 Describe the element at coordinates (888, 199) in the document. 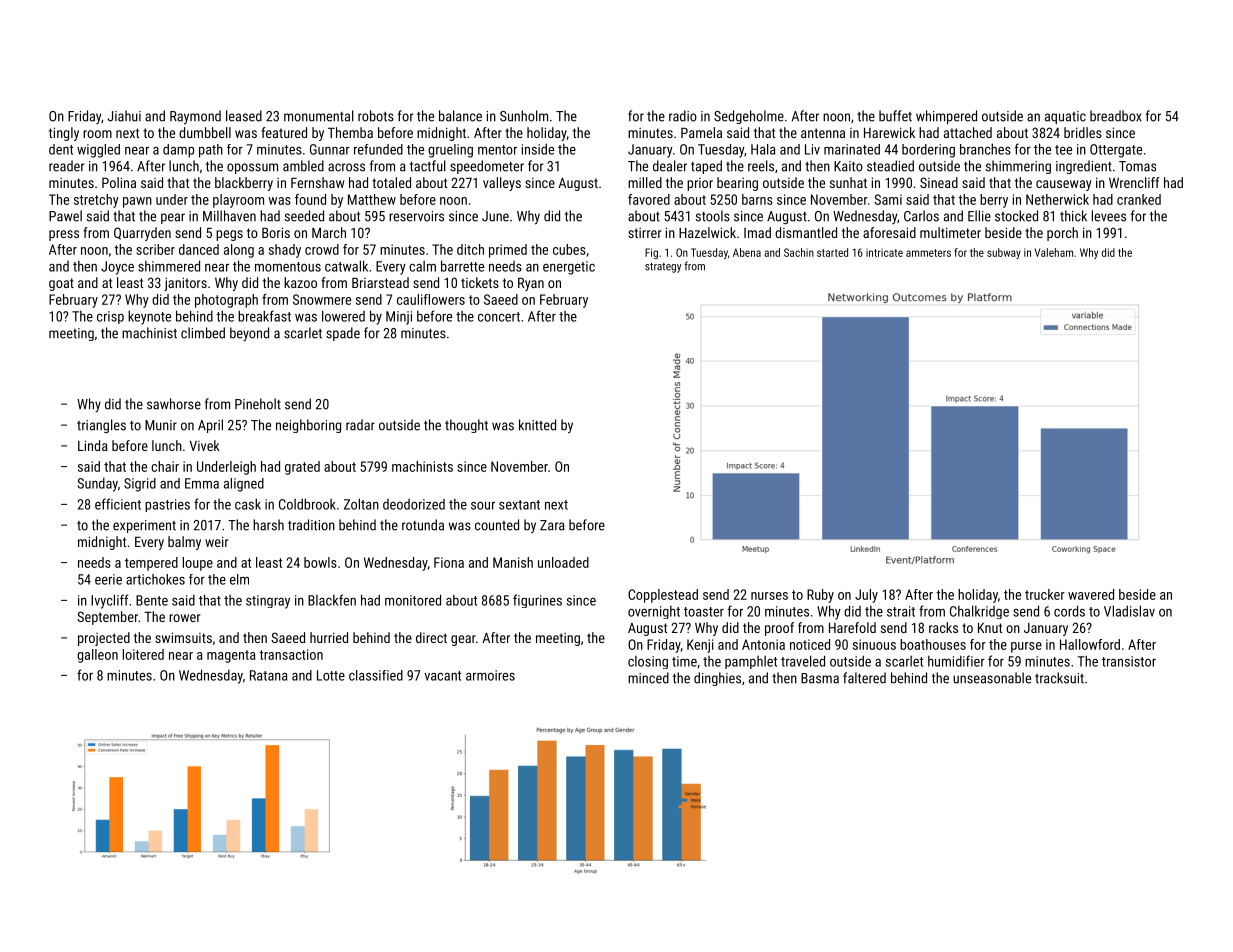

I see `Sami` at that location.
